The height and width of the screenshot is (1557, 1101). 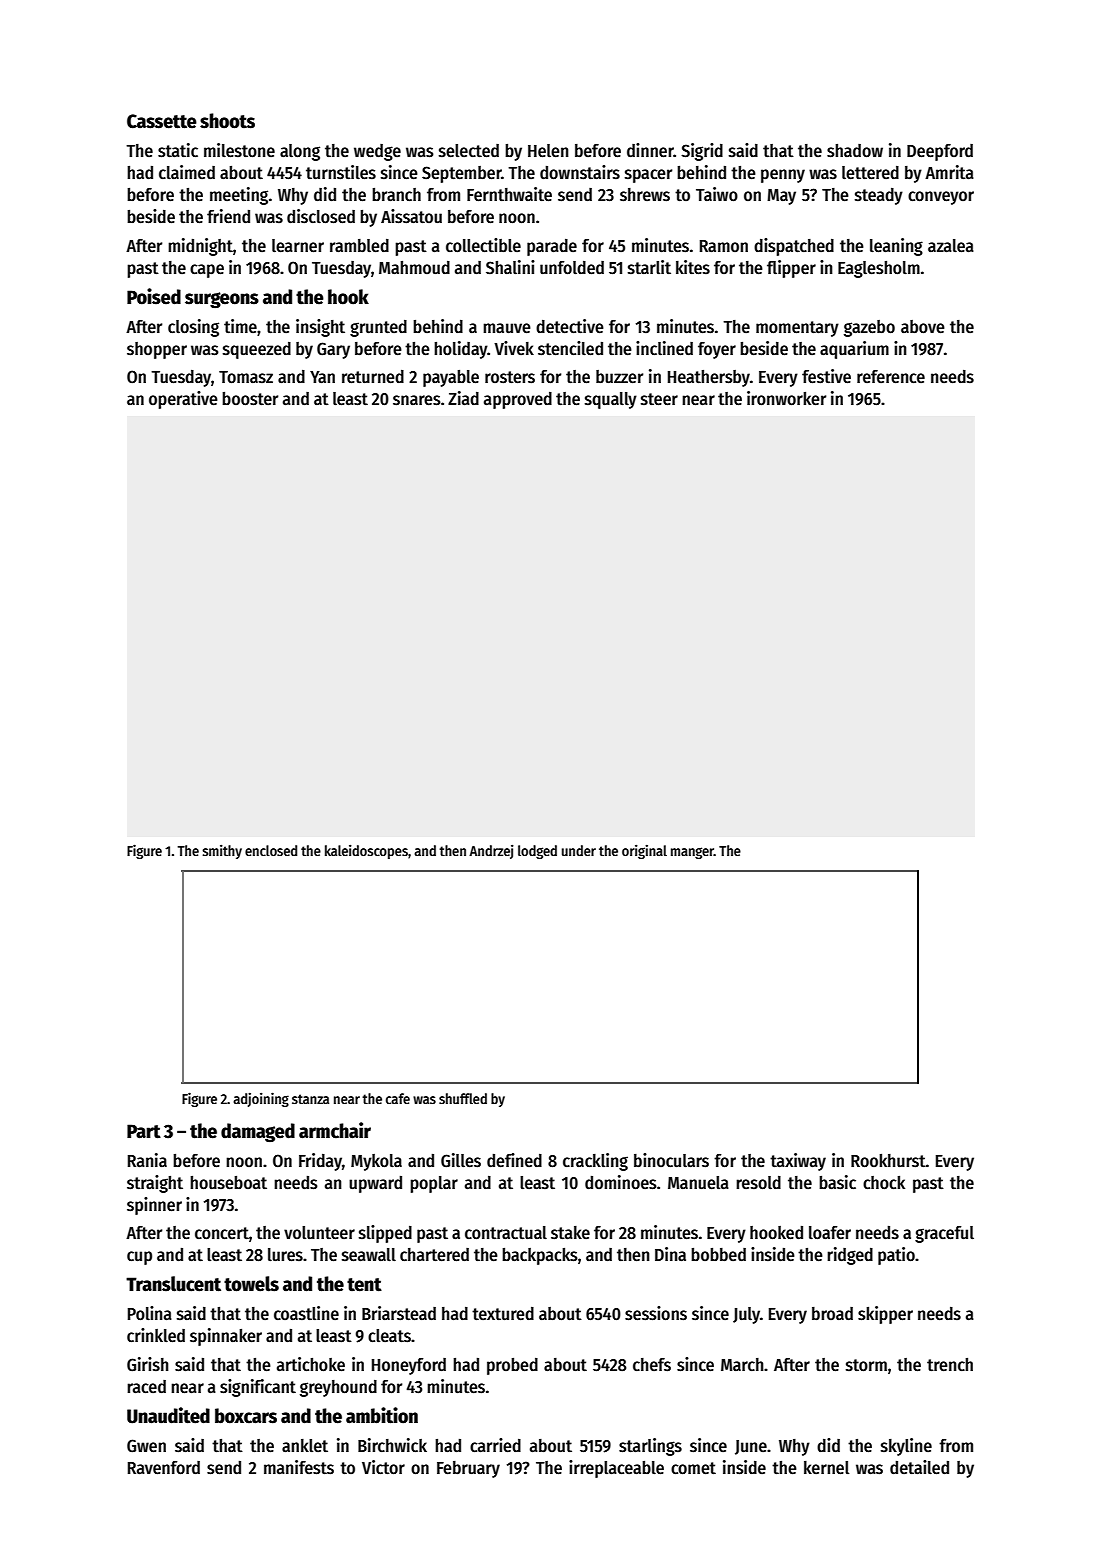 What do you see at coordinates (692, 853) in the screenshot?
I see `manger` at bounding box center [692, 853].
